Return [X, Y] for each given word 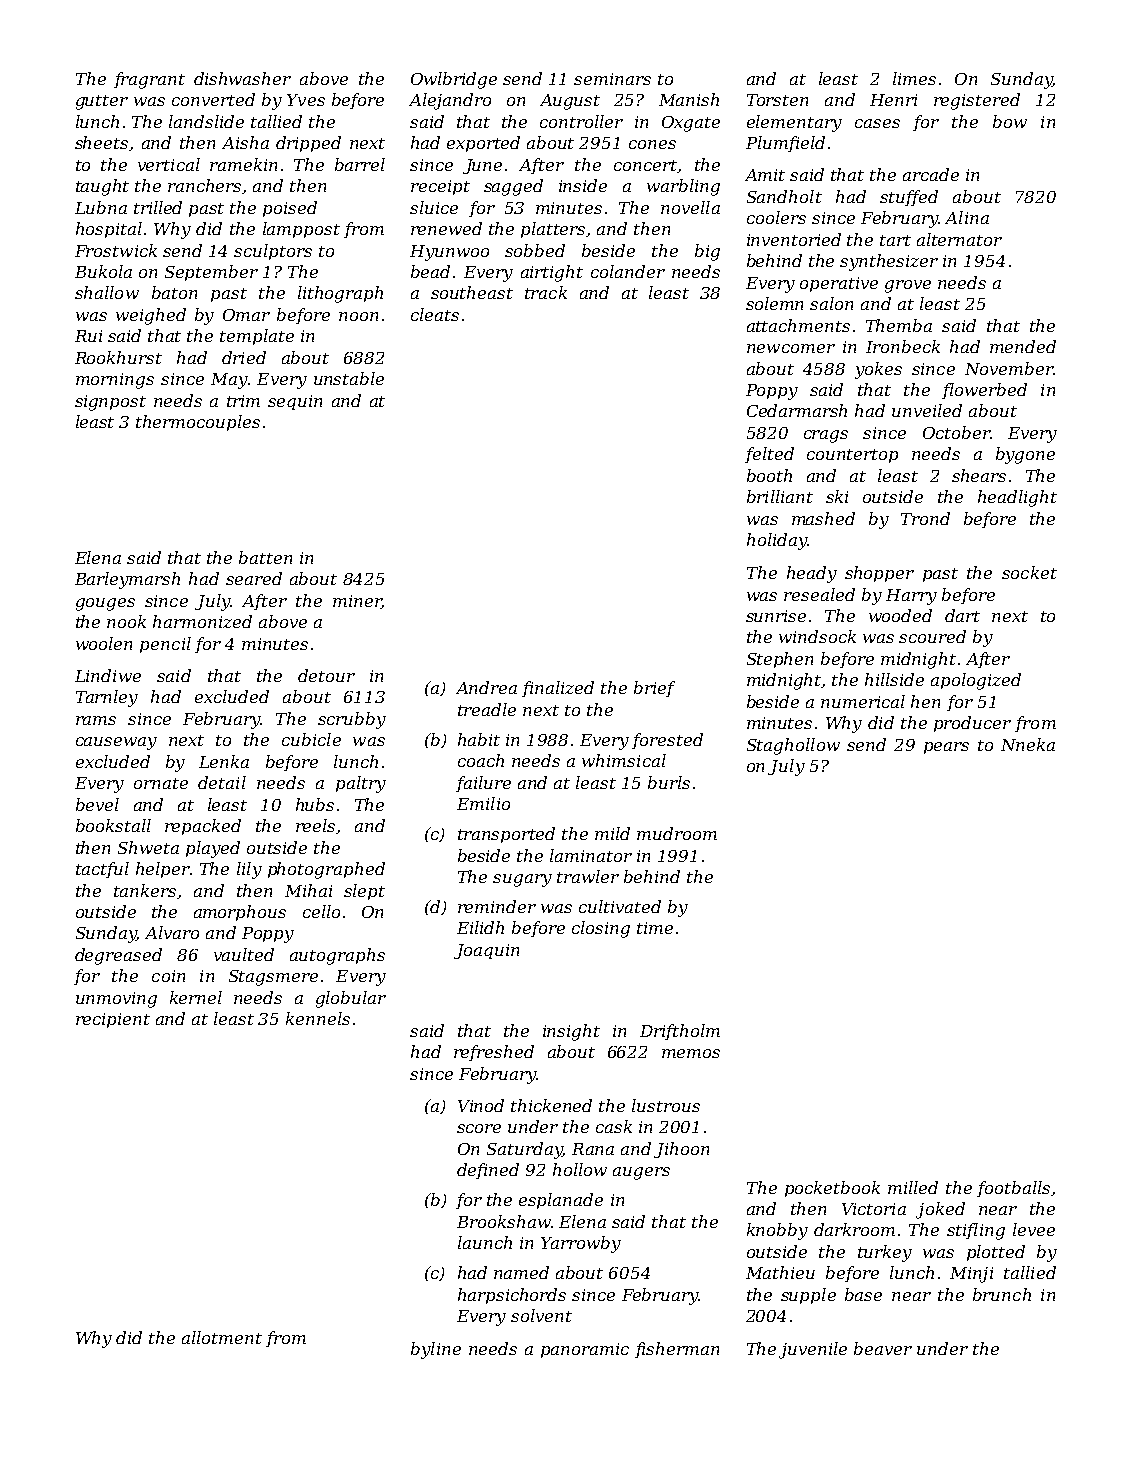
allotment [222, 1337]
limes [914, 78]
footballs [1013, 1189]
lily [249, 870]
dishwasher [242, 78]
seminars [612, 79]
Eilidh [480, 927]
